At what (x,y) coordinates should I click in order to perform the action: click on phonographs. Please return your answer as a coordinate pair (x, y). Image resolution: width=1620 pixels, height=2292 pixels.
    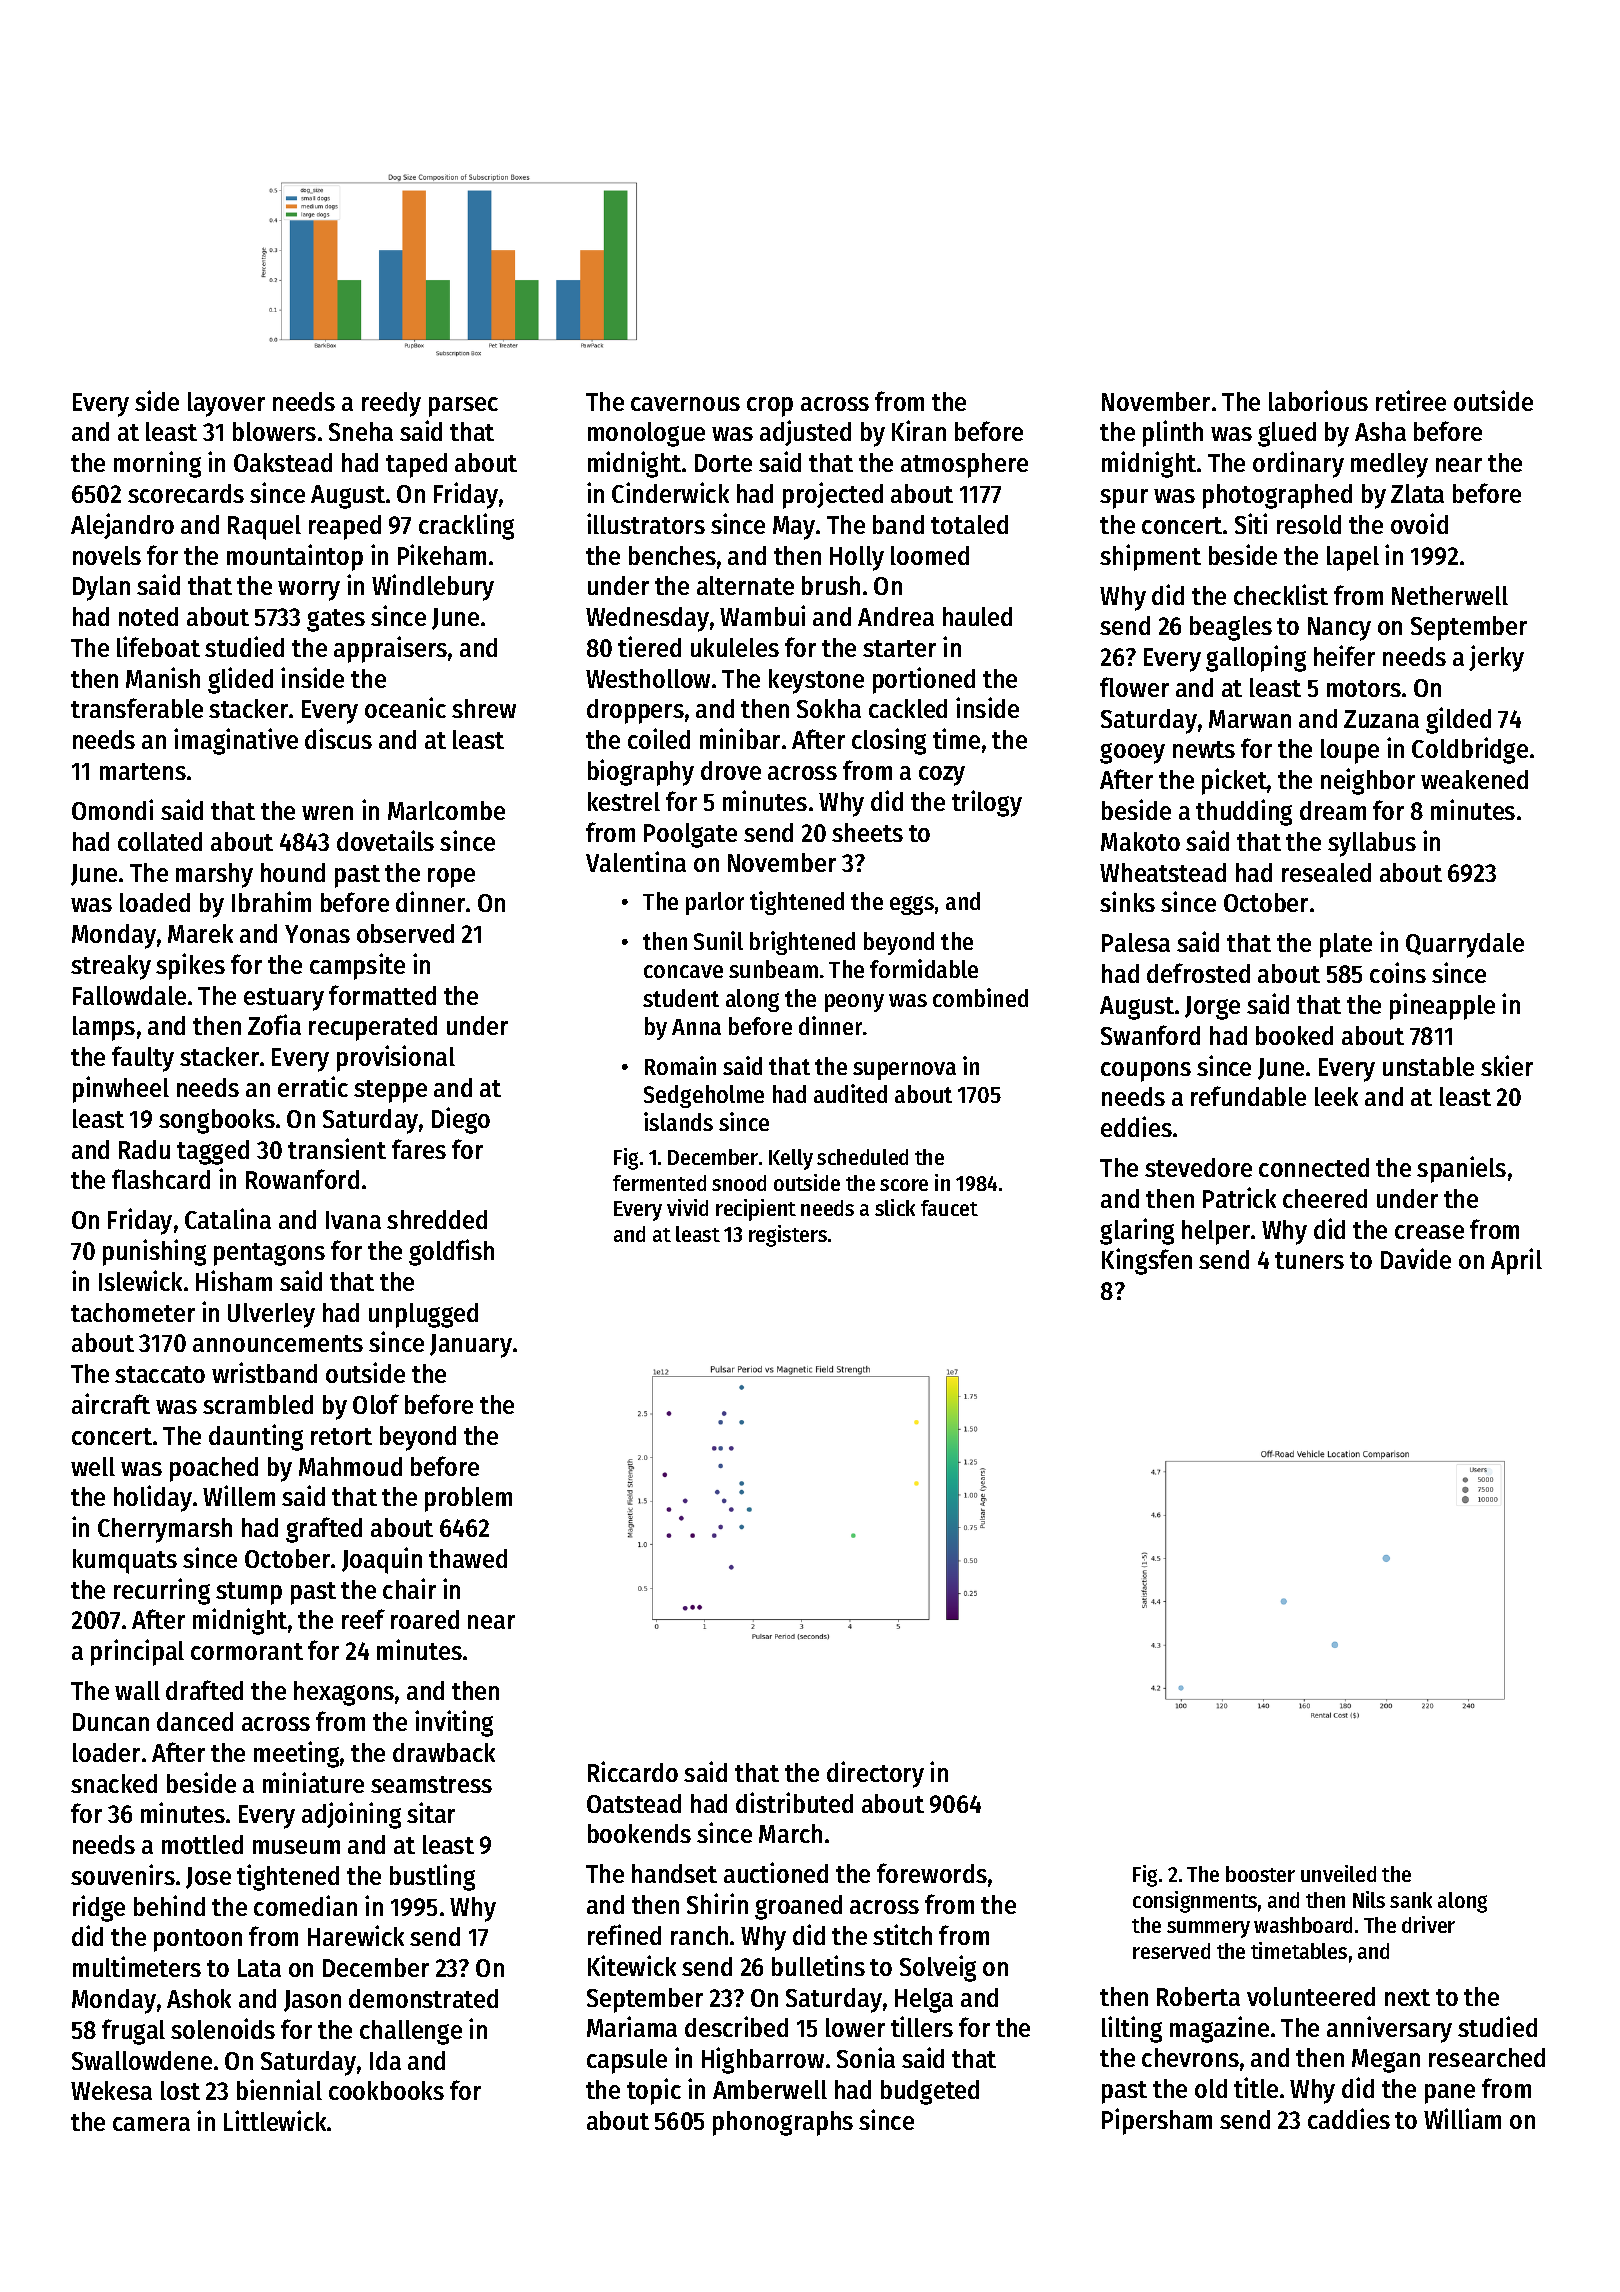
    Looking at the image, I should click on (783, 2123).
